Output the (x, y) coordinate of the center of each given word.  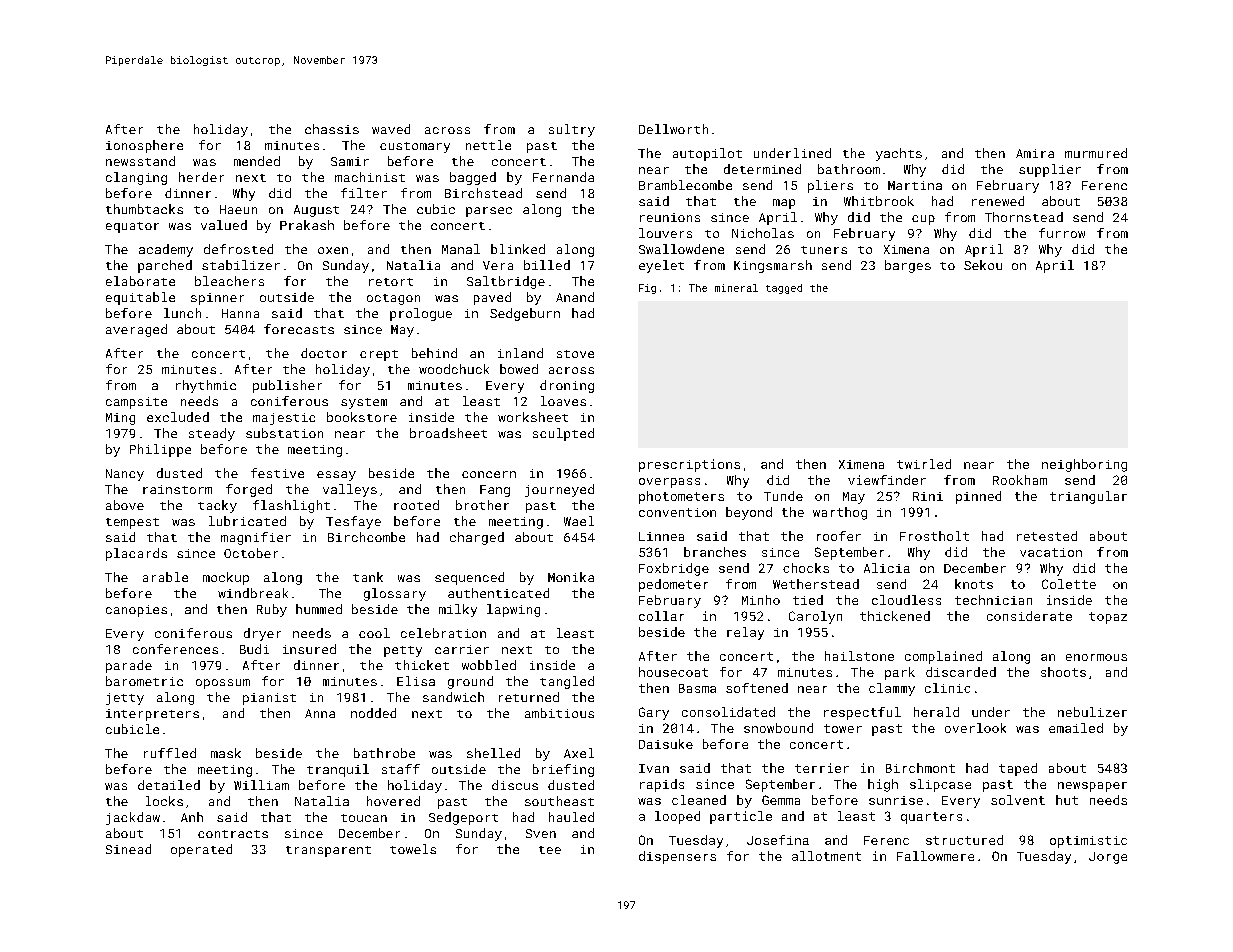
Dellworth (673, 129)
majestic (284, 419)
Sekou (983, 265)
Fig (647, 289)
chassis (332, 129)
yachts (899, 154)
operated (201, 850)
